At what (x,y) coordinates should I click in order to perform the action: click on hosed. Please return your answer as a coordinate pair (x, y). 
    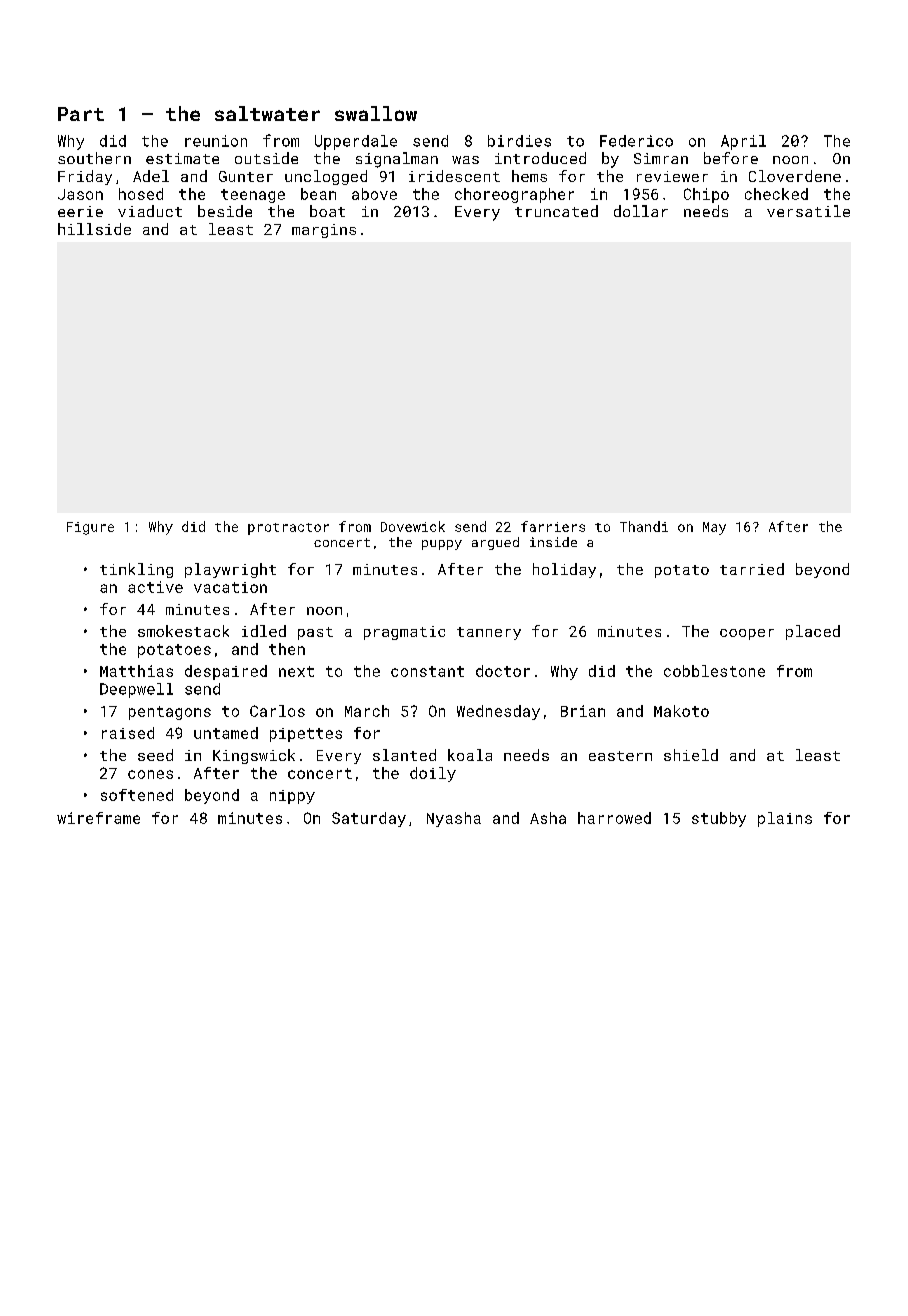
    Looking at the image, I should click on (141, 194).
